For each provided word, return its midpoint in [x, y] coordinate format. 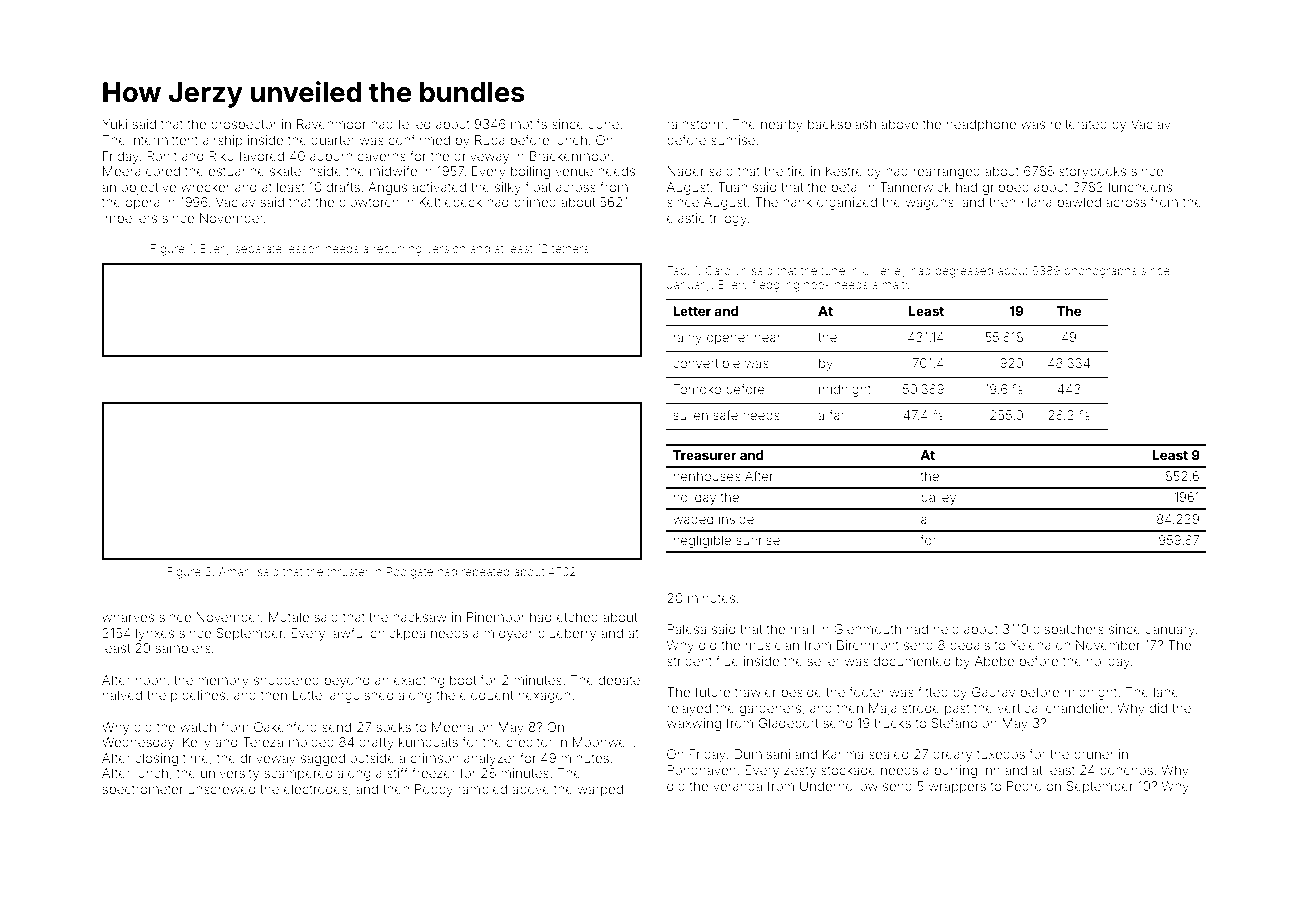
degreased [964, 272]
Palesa [686, 629]
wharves [128, 617]
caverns [381, 157]
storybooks [1092, 172]
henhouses [707, 476]
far [837, 415]
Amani [236, 571]
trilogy [728, 219]
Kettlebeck [450, 202]
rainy [688, 338]
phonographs [1100, 272]
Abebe [994, 661]
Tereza [263, 742]
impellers [130, 219]
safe [725, 415]
